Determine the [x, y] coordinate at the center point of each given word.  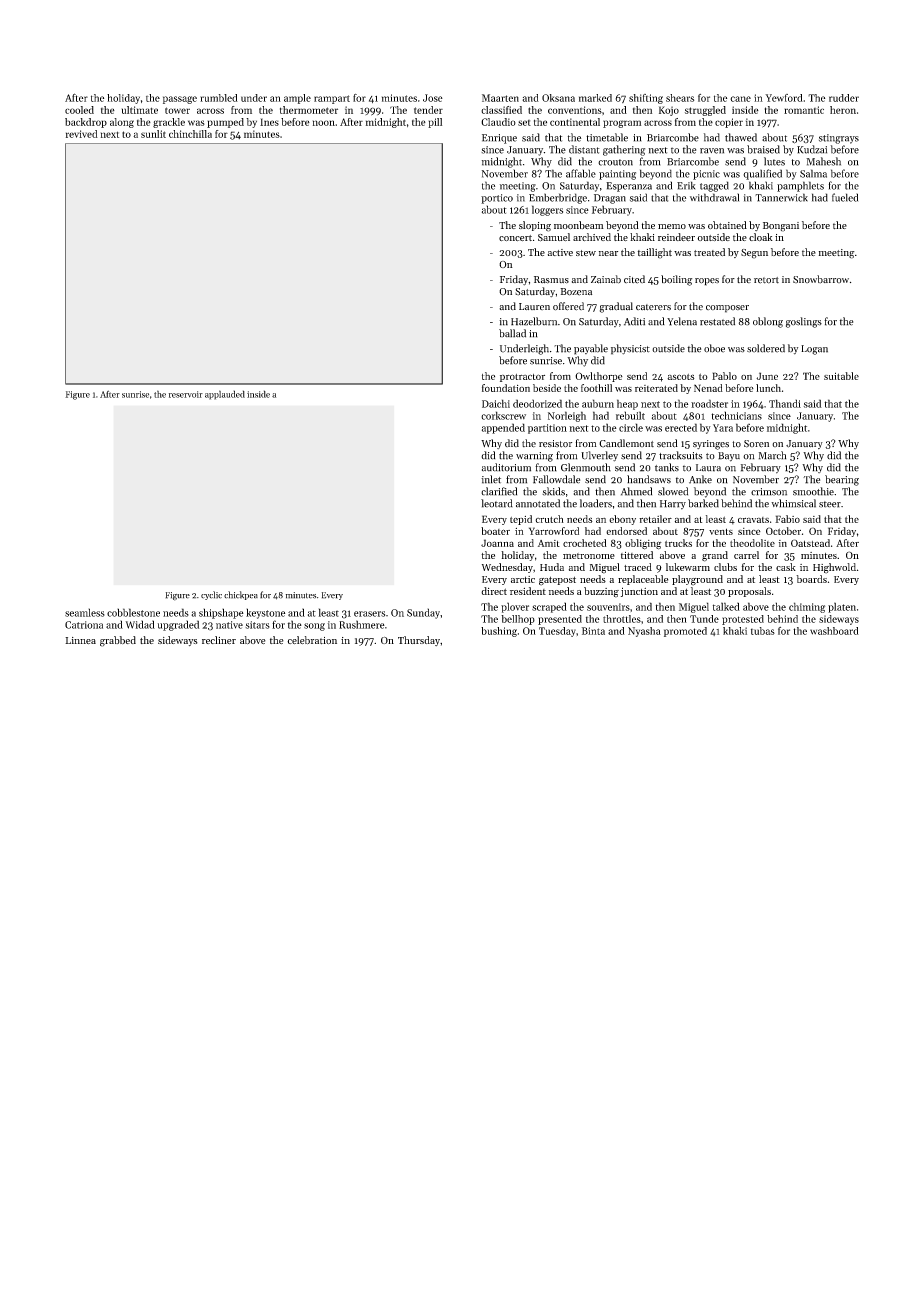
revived [82, 134]
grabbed [118, 641]
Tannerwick [781, 197]
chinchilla [190, 134]
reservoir [186, 394]
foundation [506, 388]
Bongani [781, 227]
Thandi [785, 403]
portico [497, 199]
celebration [312, 640]
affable [581, 173]
